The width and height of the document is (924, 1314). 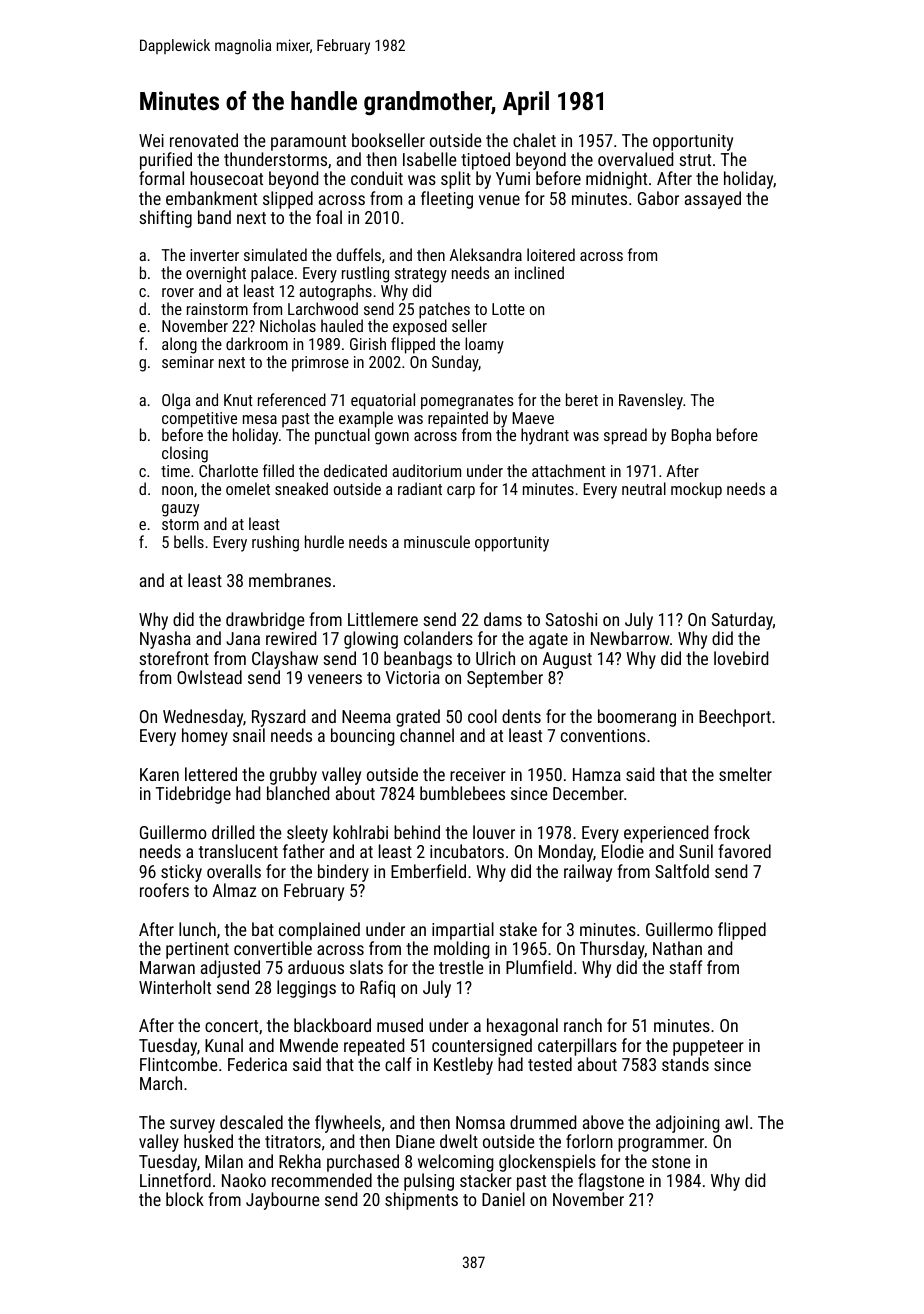 What do you see at coordinates (571, 619) in the document?
I see `Satoshi` at bounding box center [571, 619].
